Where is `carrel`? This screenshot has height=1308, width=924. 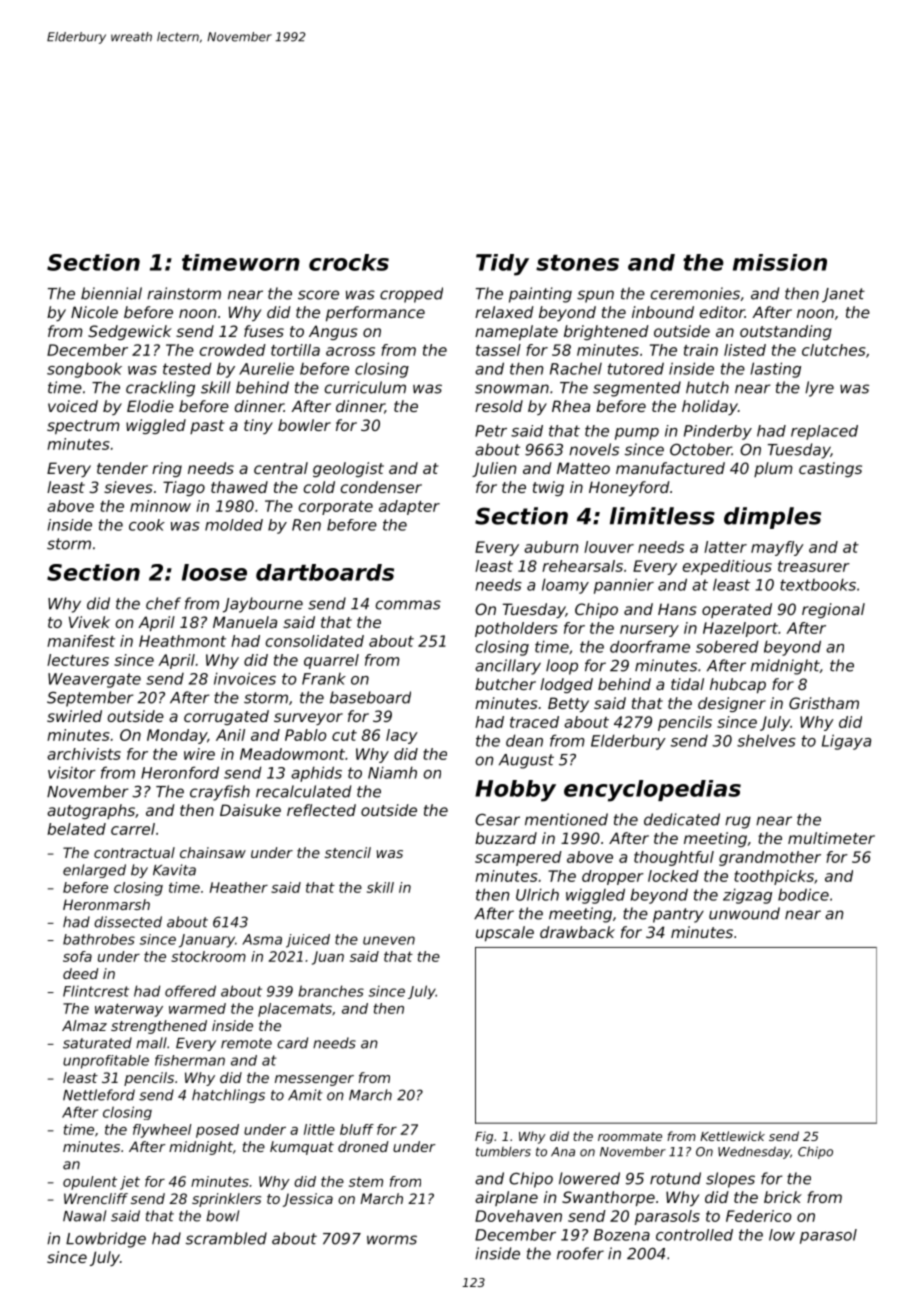
carrel is located at coordinates (133, 829).
